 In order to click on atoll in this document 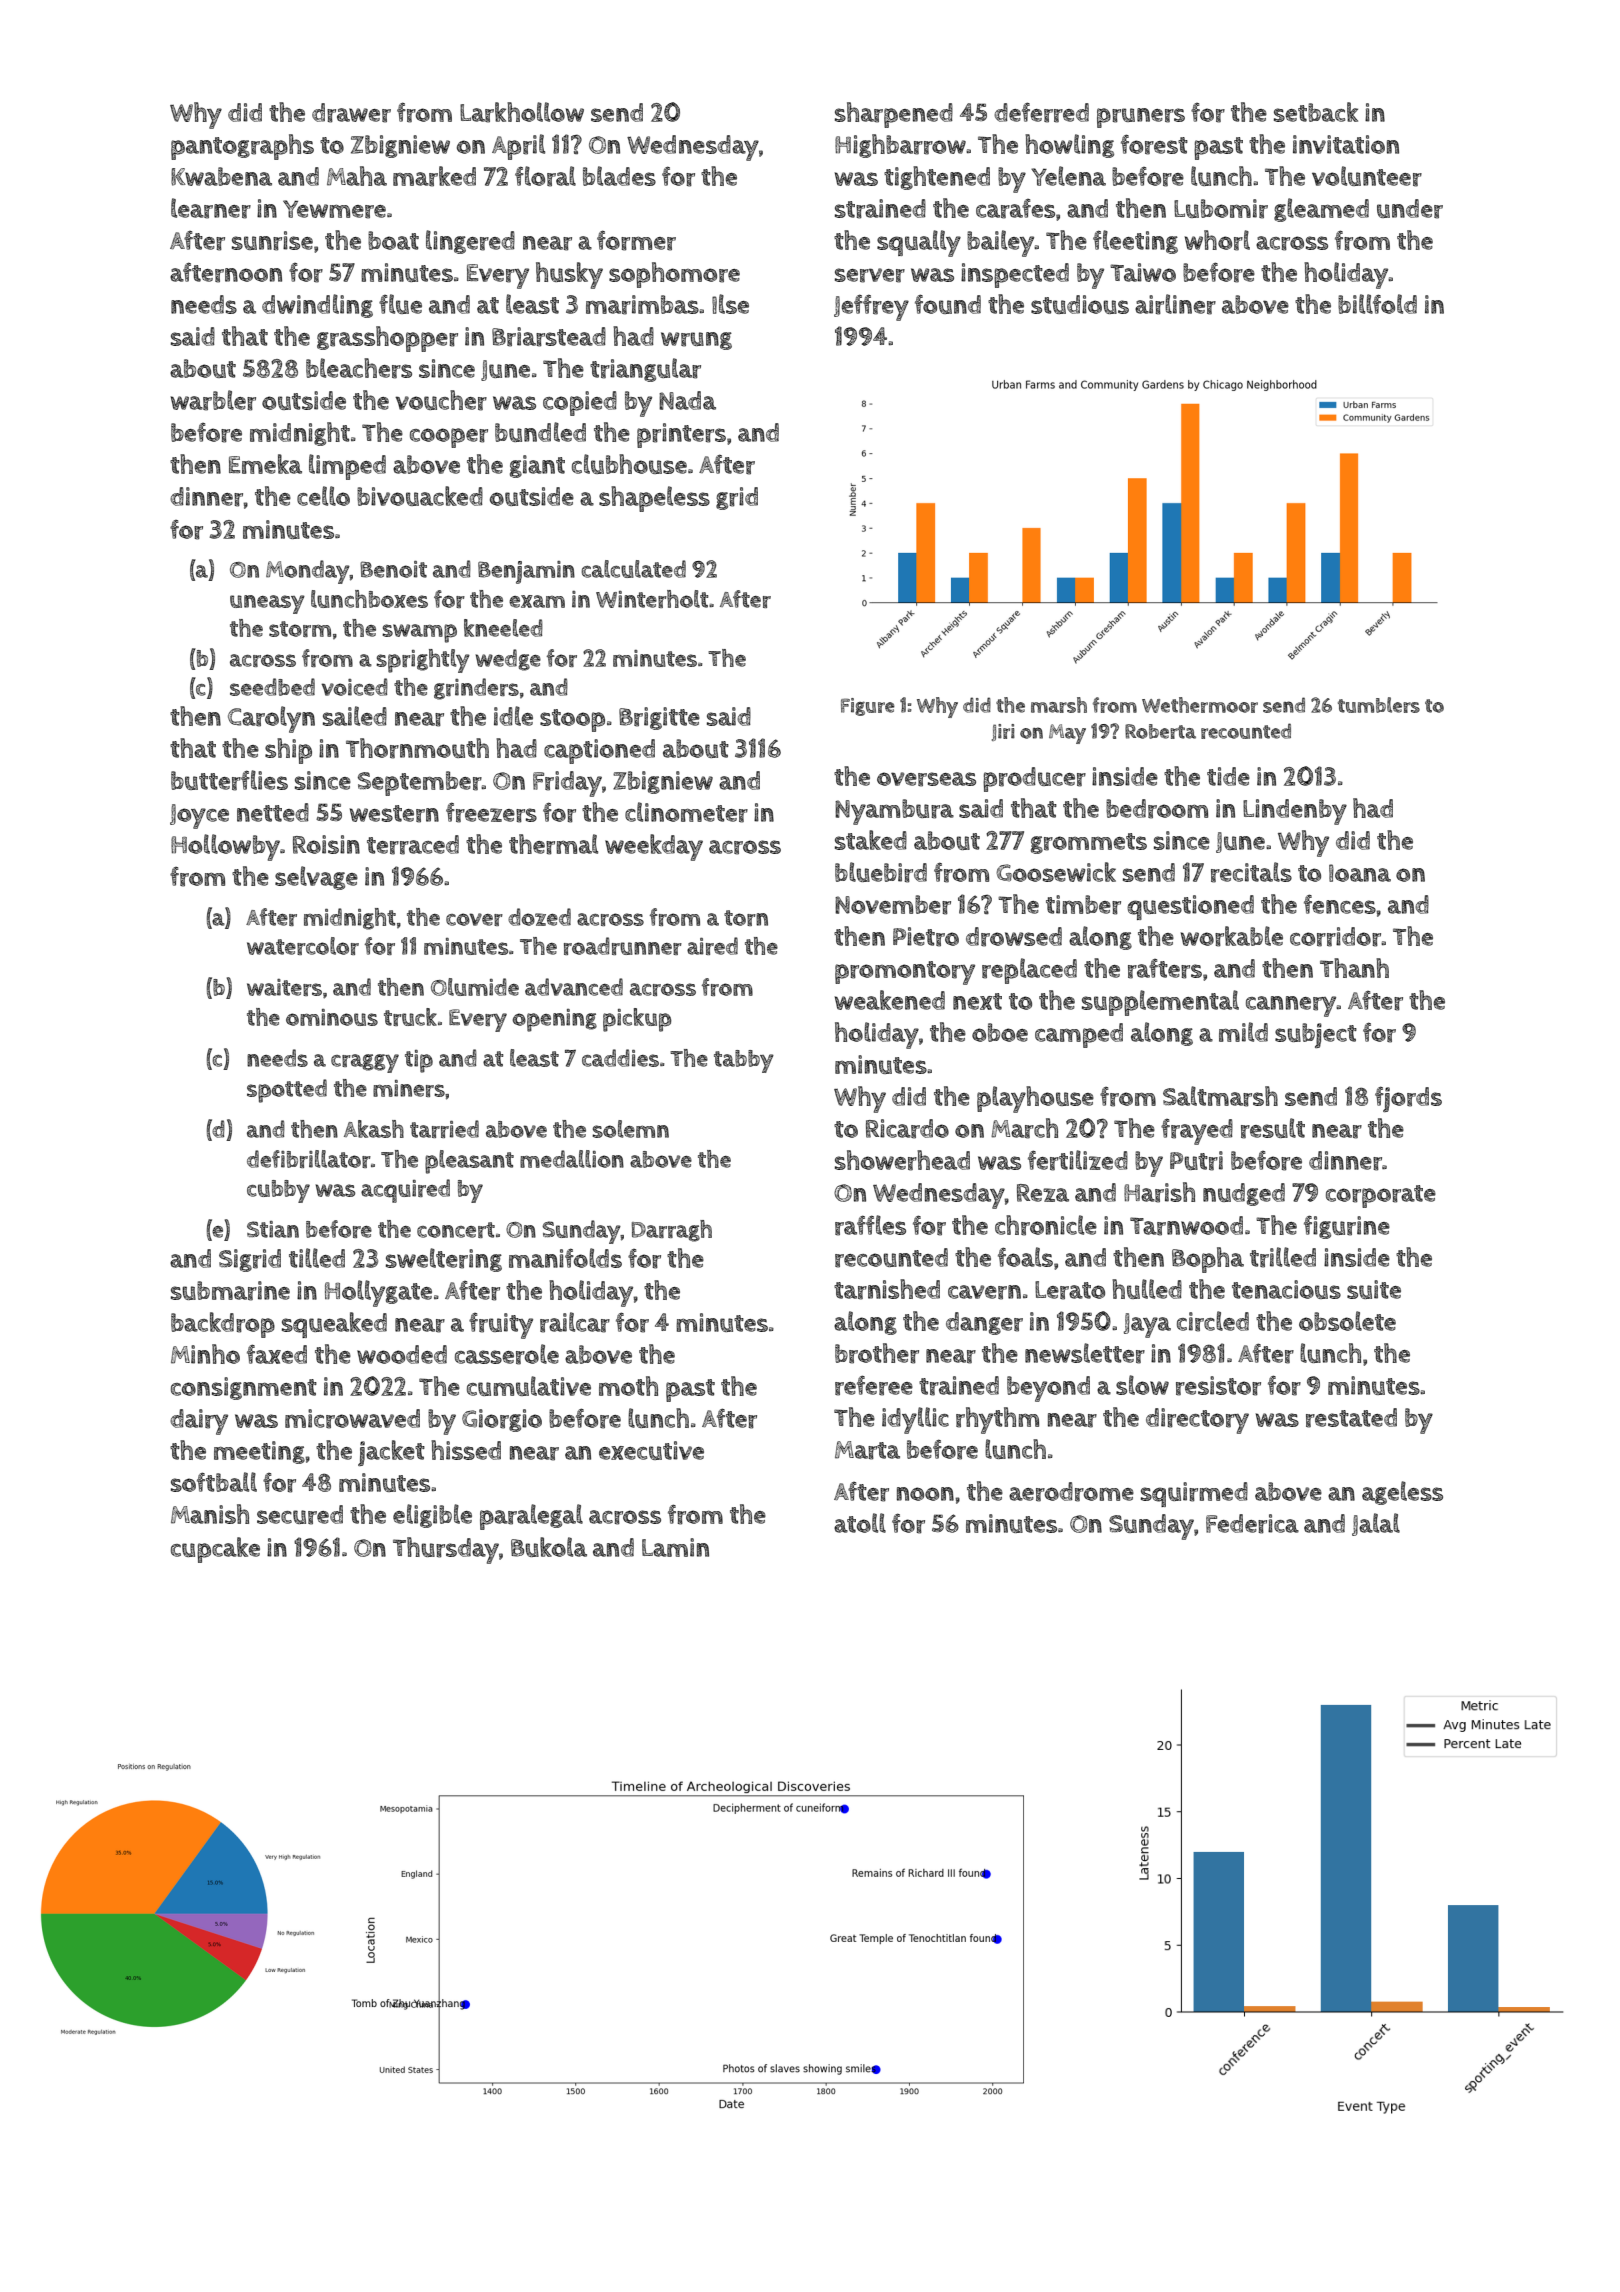, I will do `click(860, 1523)`.
